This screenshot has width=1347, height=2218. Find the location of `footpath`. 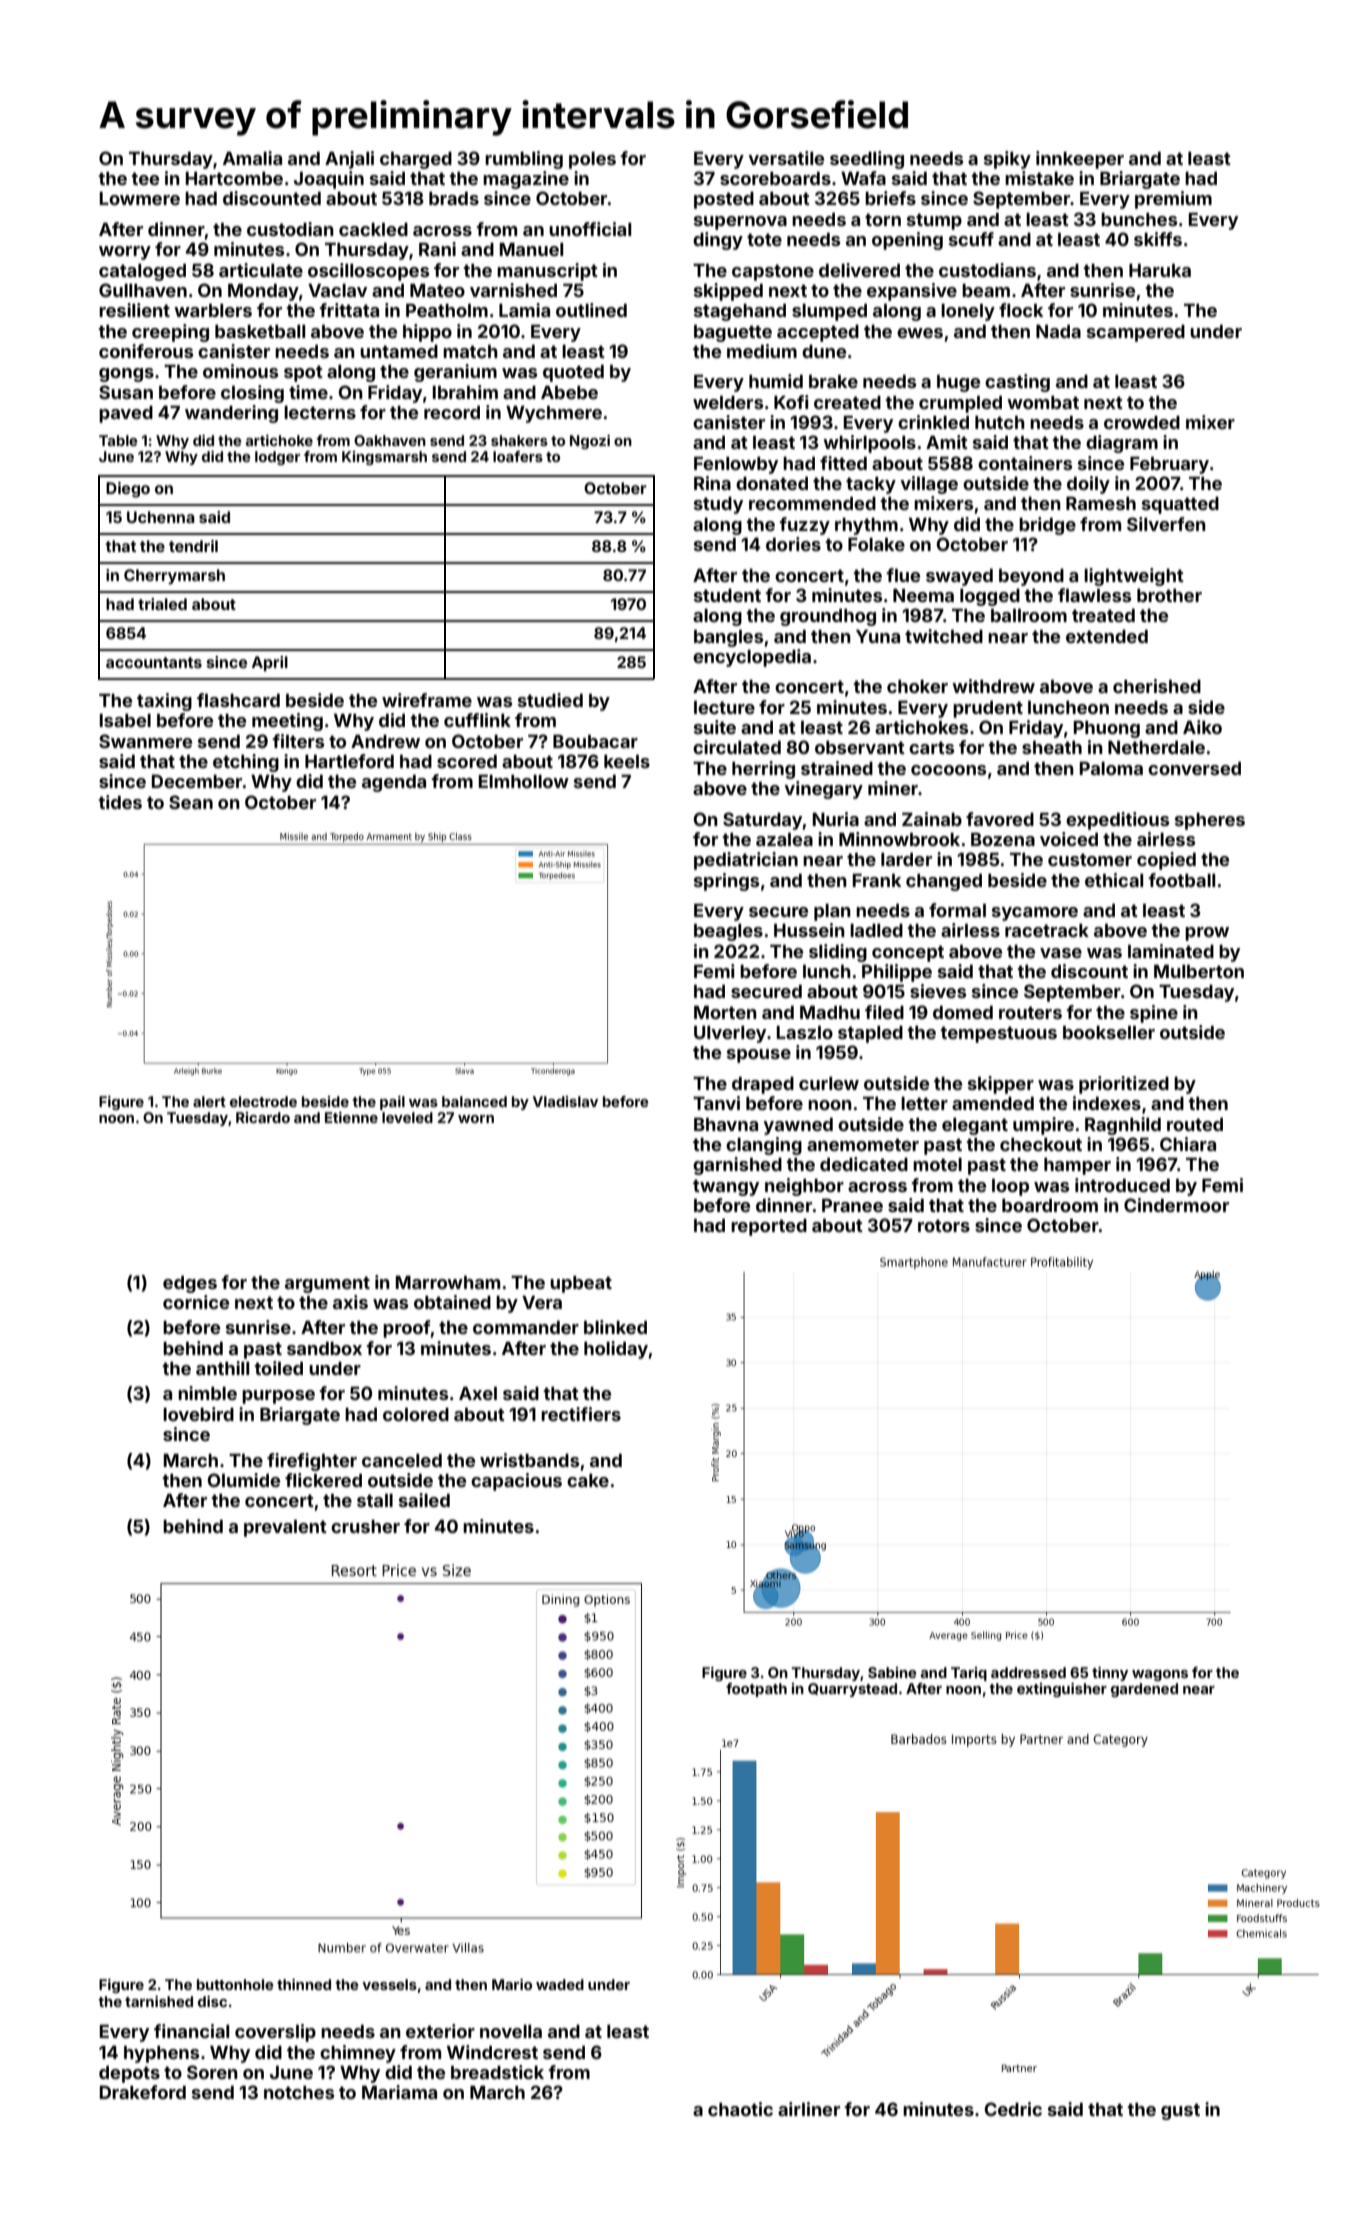

footpath is located at coordinates (756, 1690).
